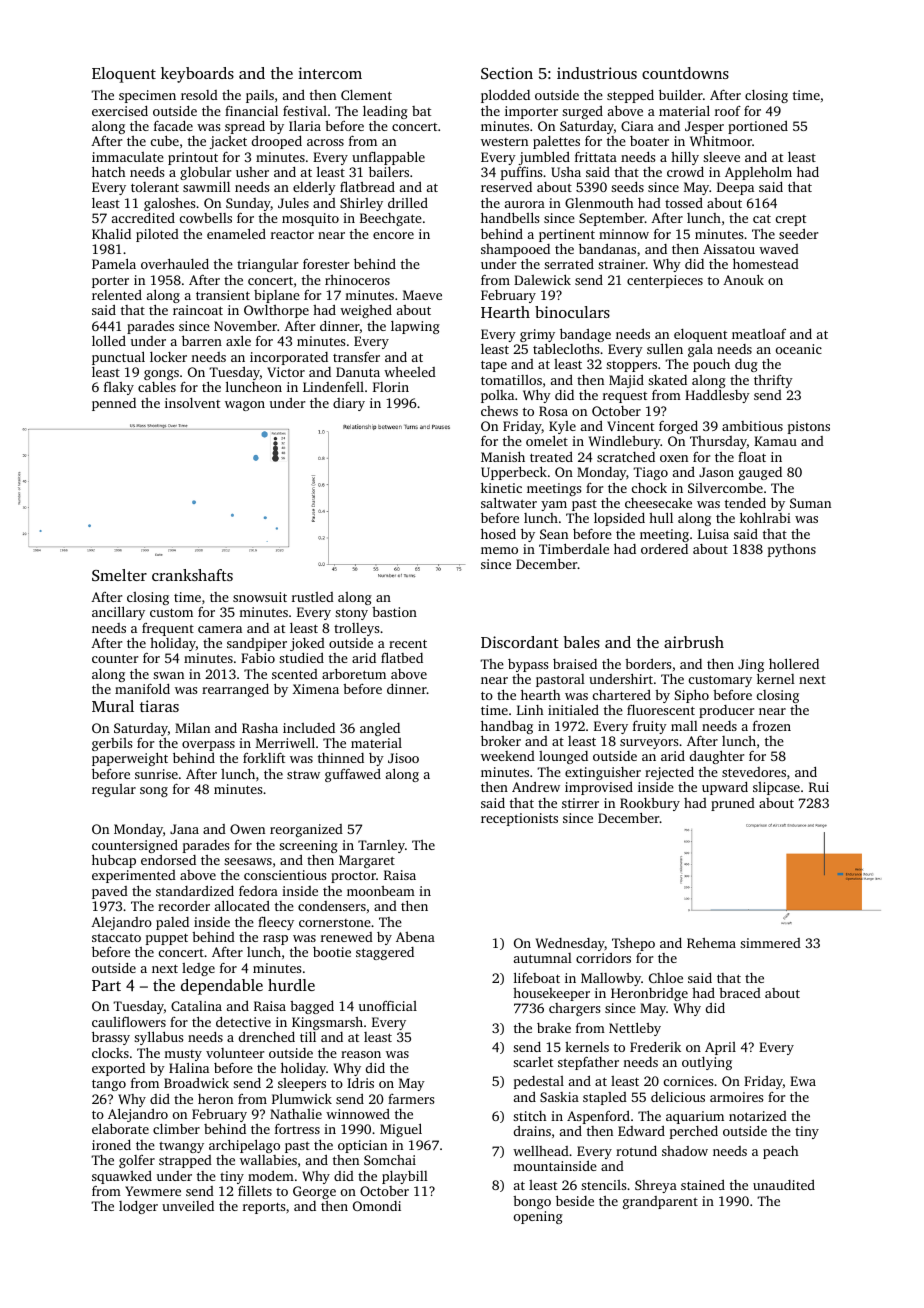 The image size is (924, 1308). What do you see at coordinates (197, 75) in the screenshot?
I see `keyboards` at bounding box center [197, 75].
